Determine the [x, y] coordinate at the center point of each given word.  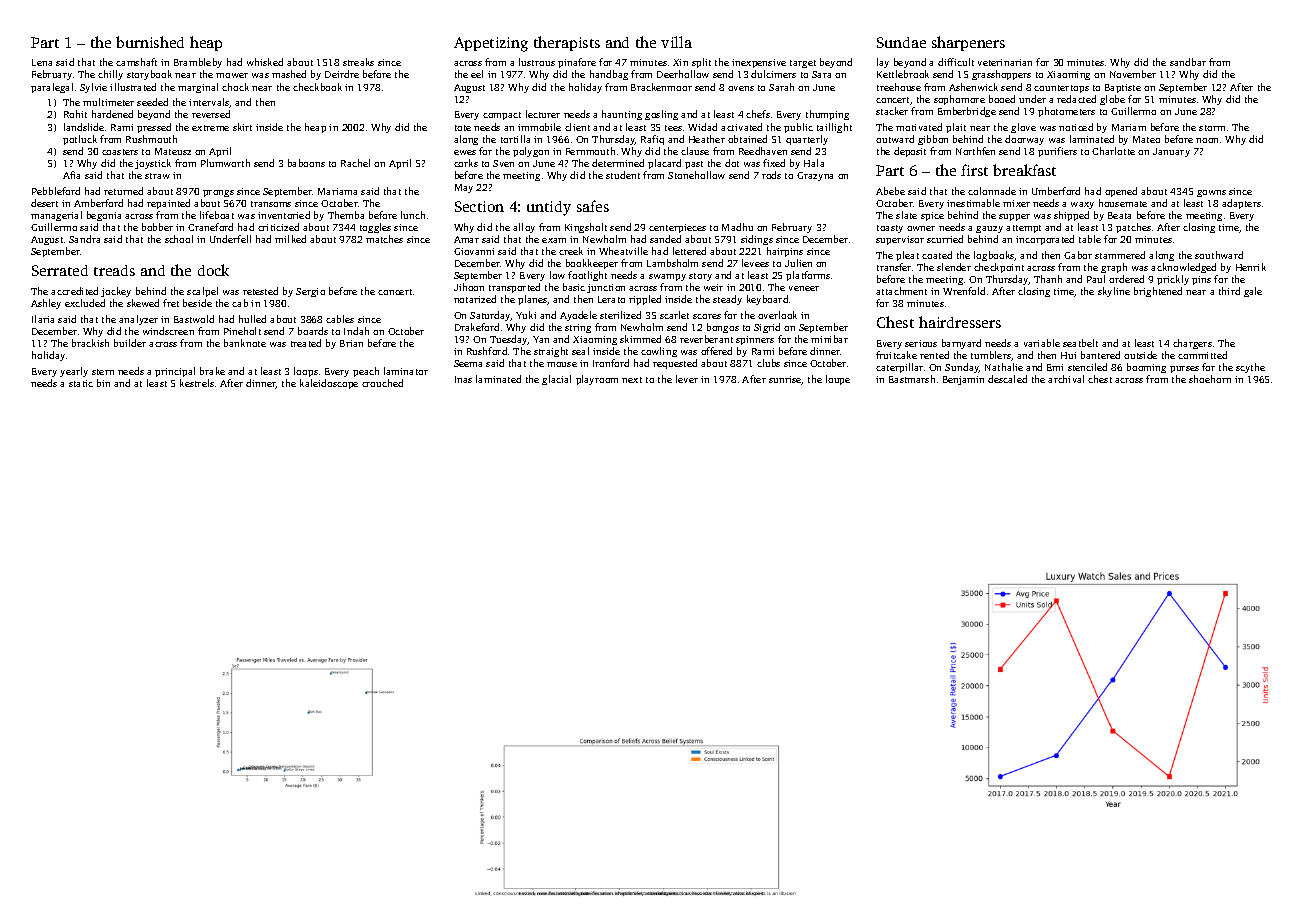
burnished [150, 42]
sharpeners [968, 43]
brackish [90, 343]
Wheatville [623, 251]
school [179, 239]
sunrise [785, 380]
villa [676, 42]
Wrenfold [964, 291]
